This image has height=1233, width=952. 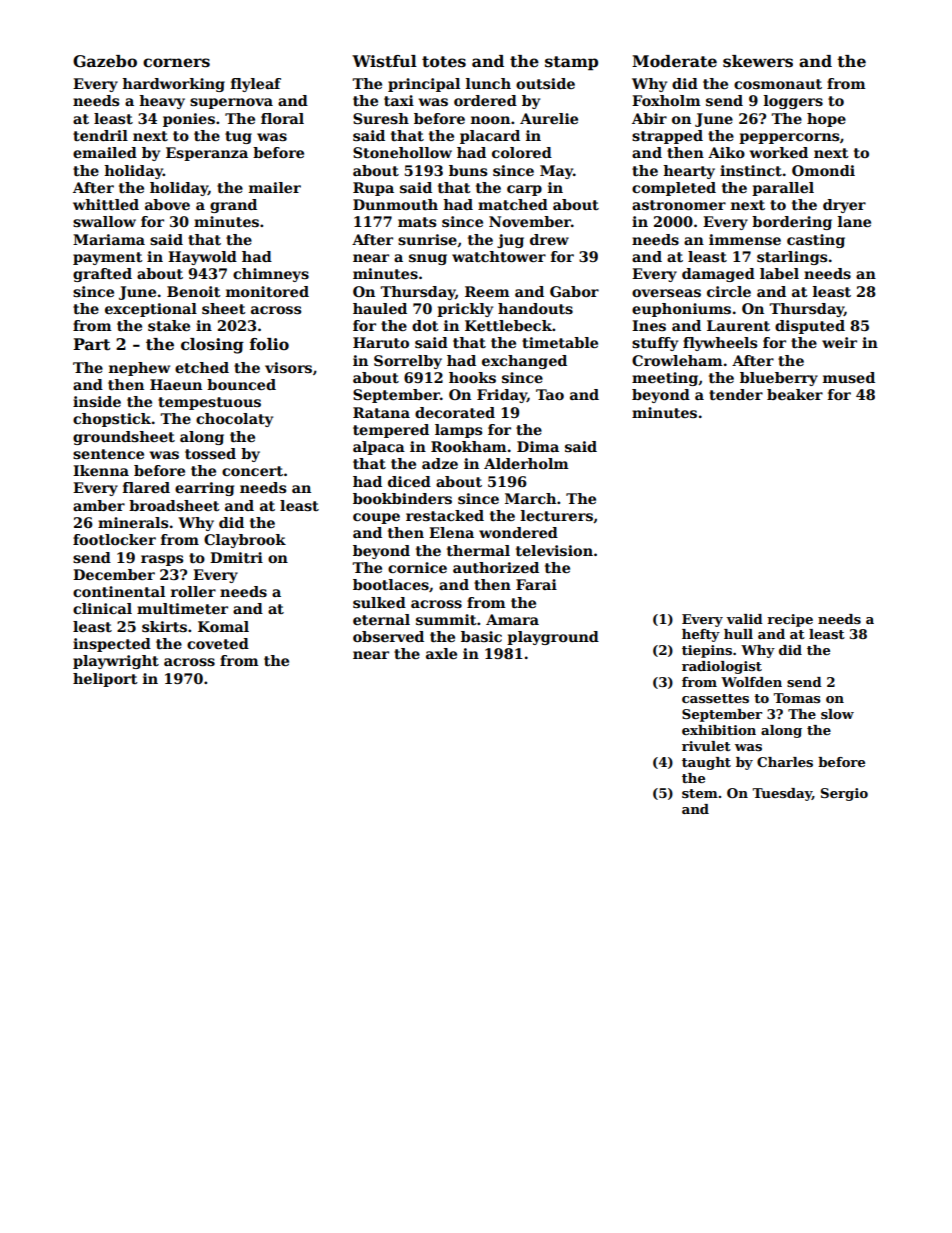 What do you see at coordinates (105, 680) in the image?
I see `heliport` at bounding box center [105, 680].
